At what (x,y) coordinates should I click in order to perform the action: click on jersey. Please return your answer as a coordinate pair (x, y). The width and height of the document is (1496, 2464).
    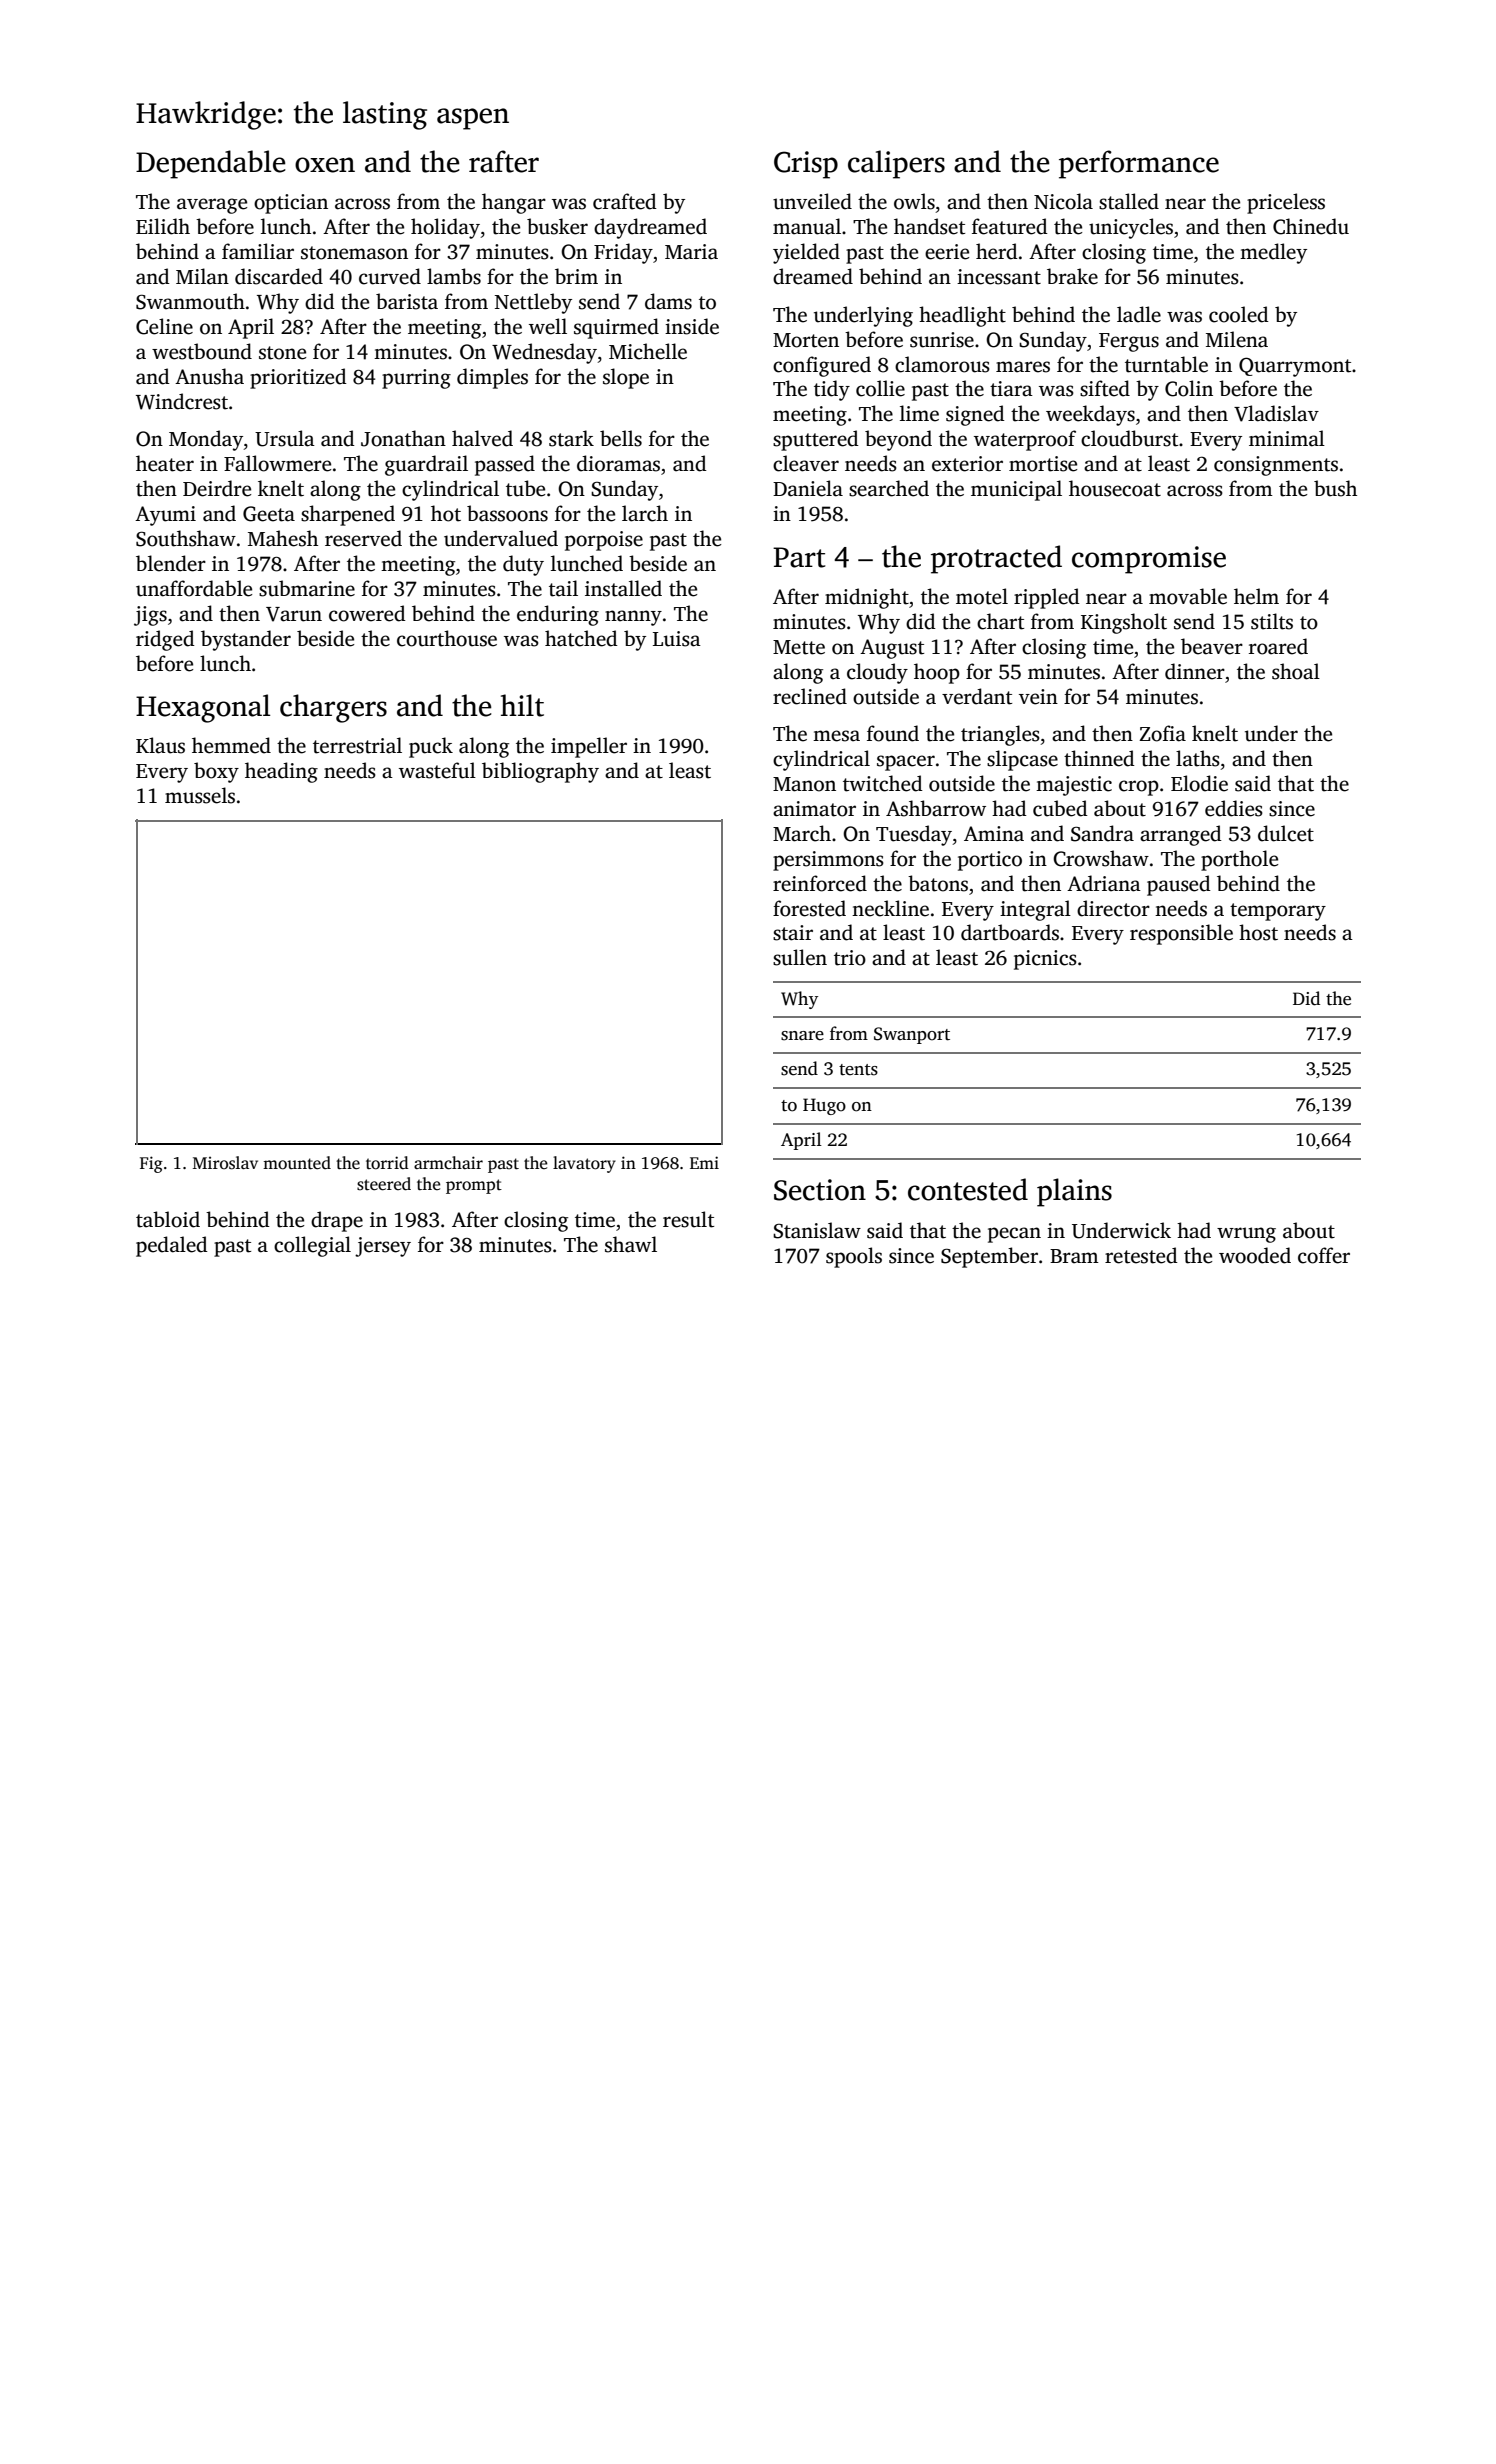
    Looking at the image, I should click on (383, 1247).
